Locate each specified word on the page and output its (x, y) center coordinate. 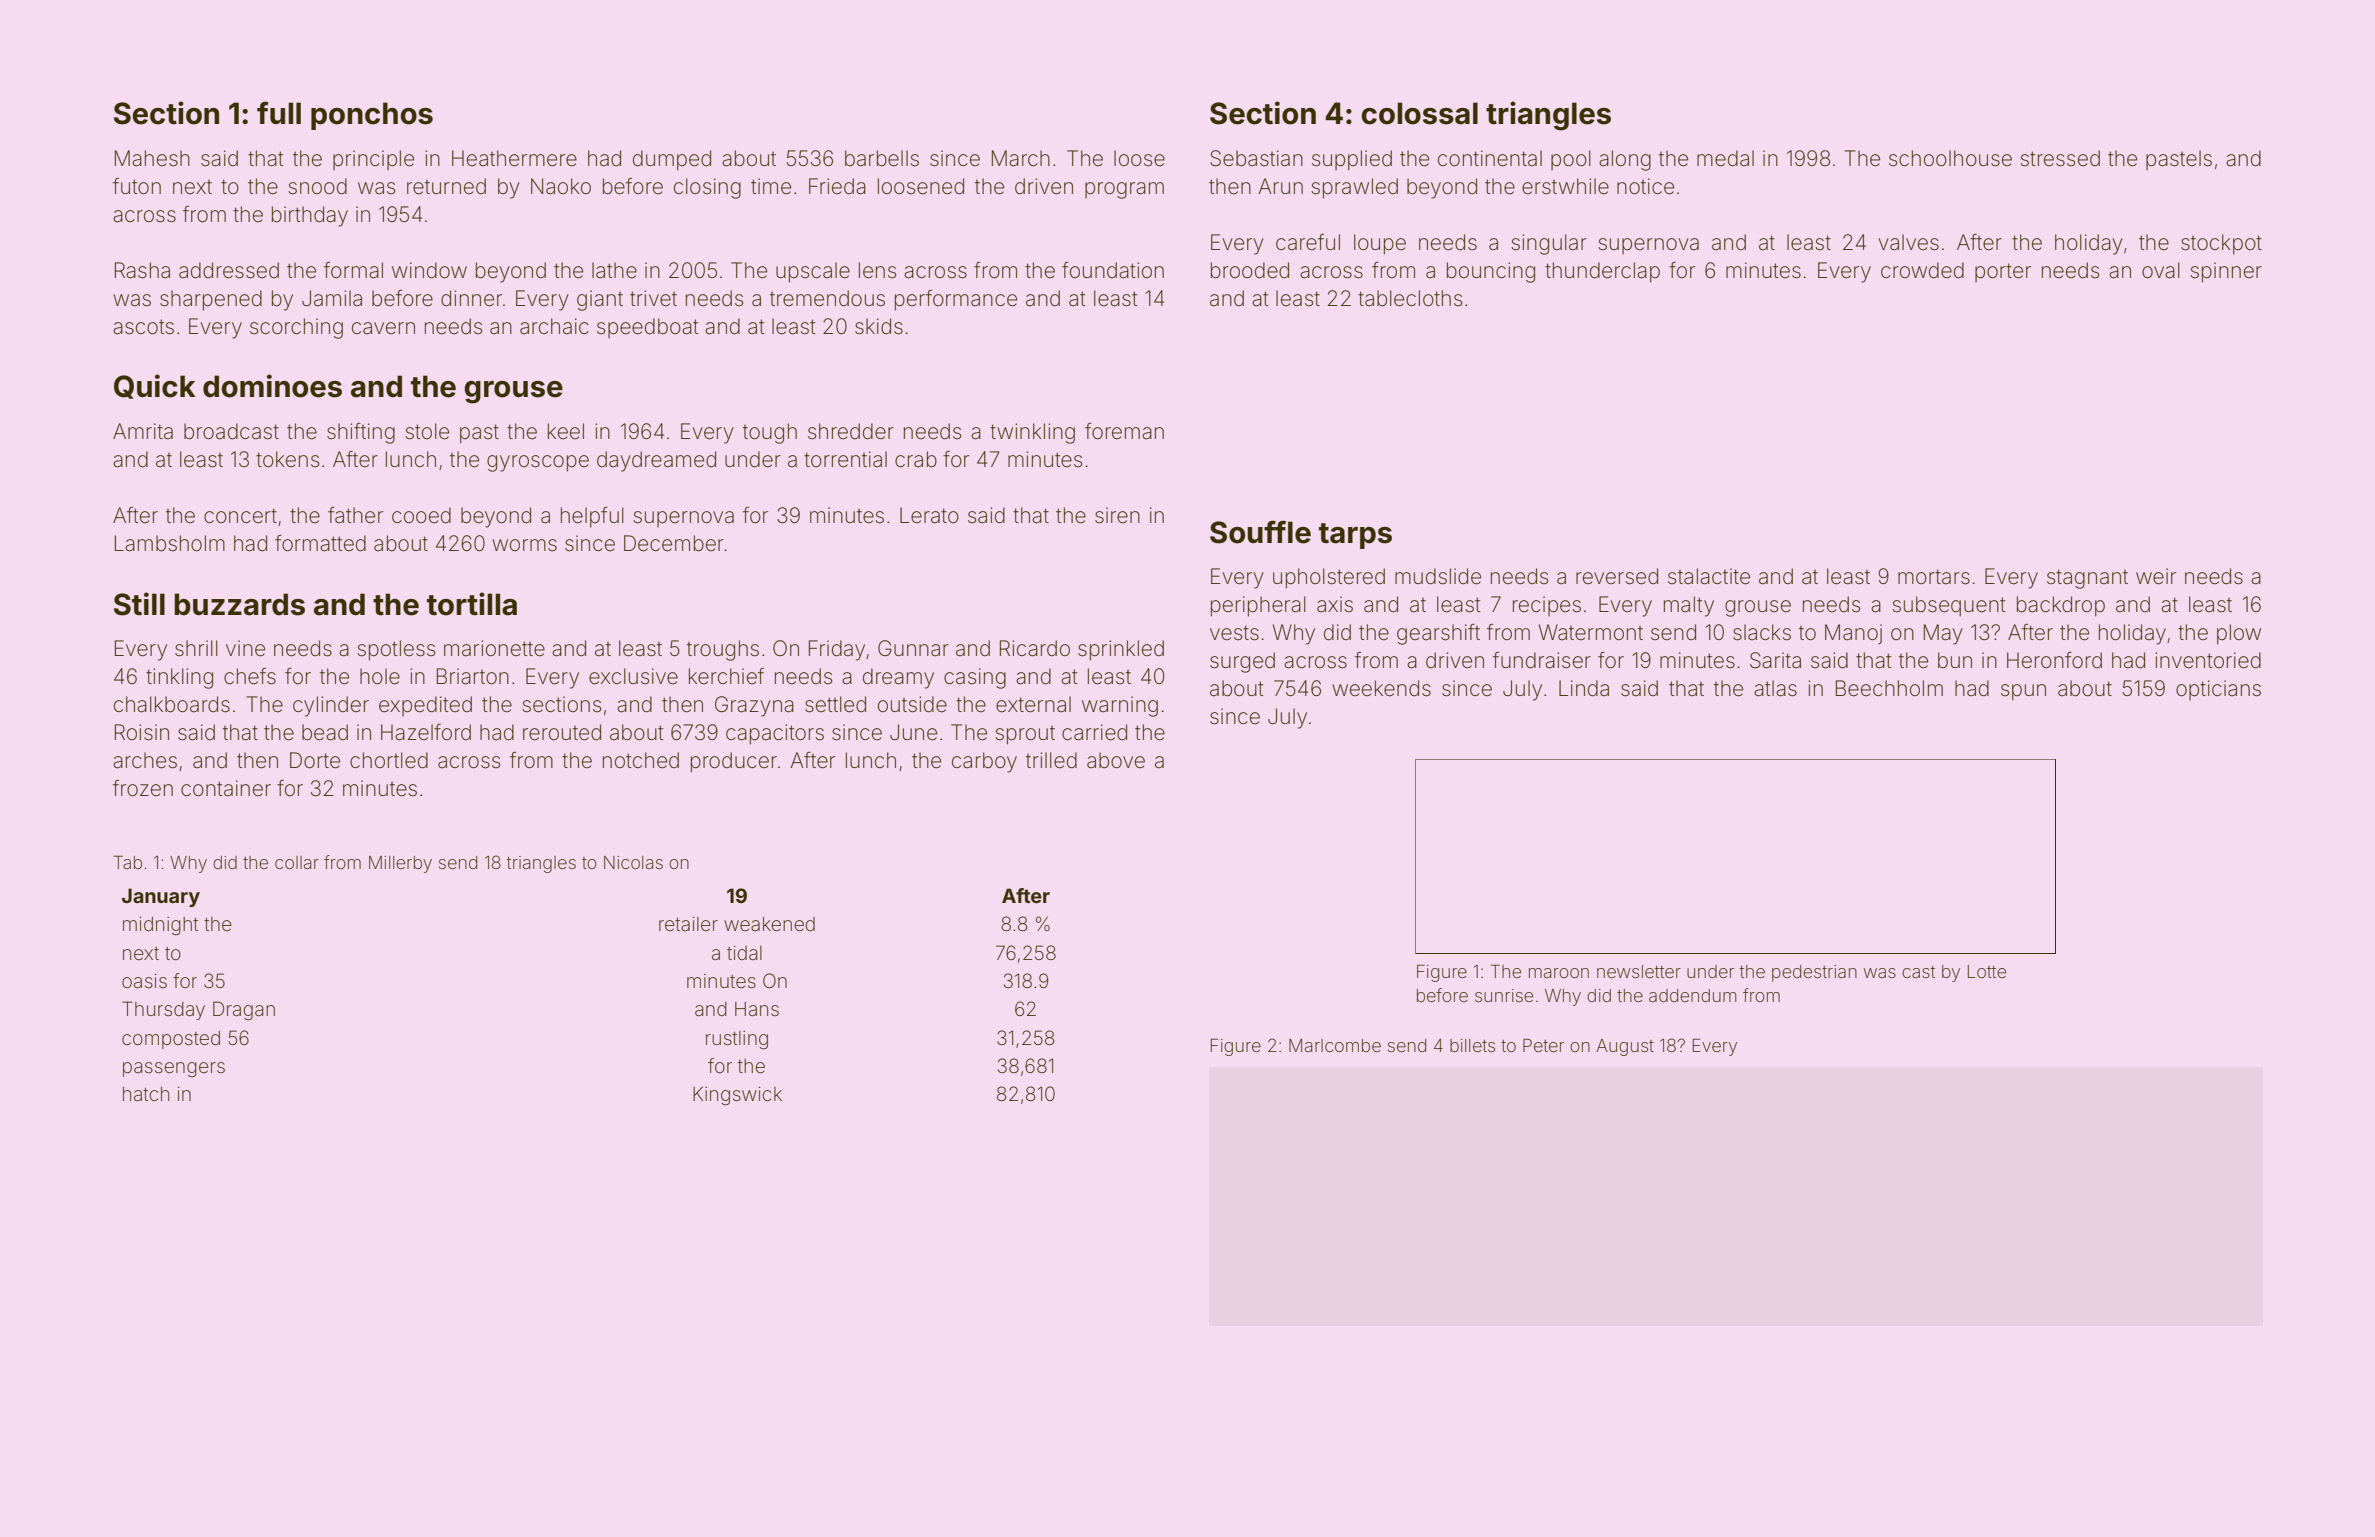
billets (1472, 1045)
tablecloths (1410, 298)
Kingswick (737, 1095)
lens (877, 270)
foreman (1124, 431)
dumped (672, 160)
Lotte (1987, 971)
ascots (143, 327)
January (161, 897)
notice (1645, 186)
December (674, 543)
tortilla (472, 604)
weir (2156, 576)
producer (734, 762)
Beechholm (1889, 688)
